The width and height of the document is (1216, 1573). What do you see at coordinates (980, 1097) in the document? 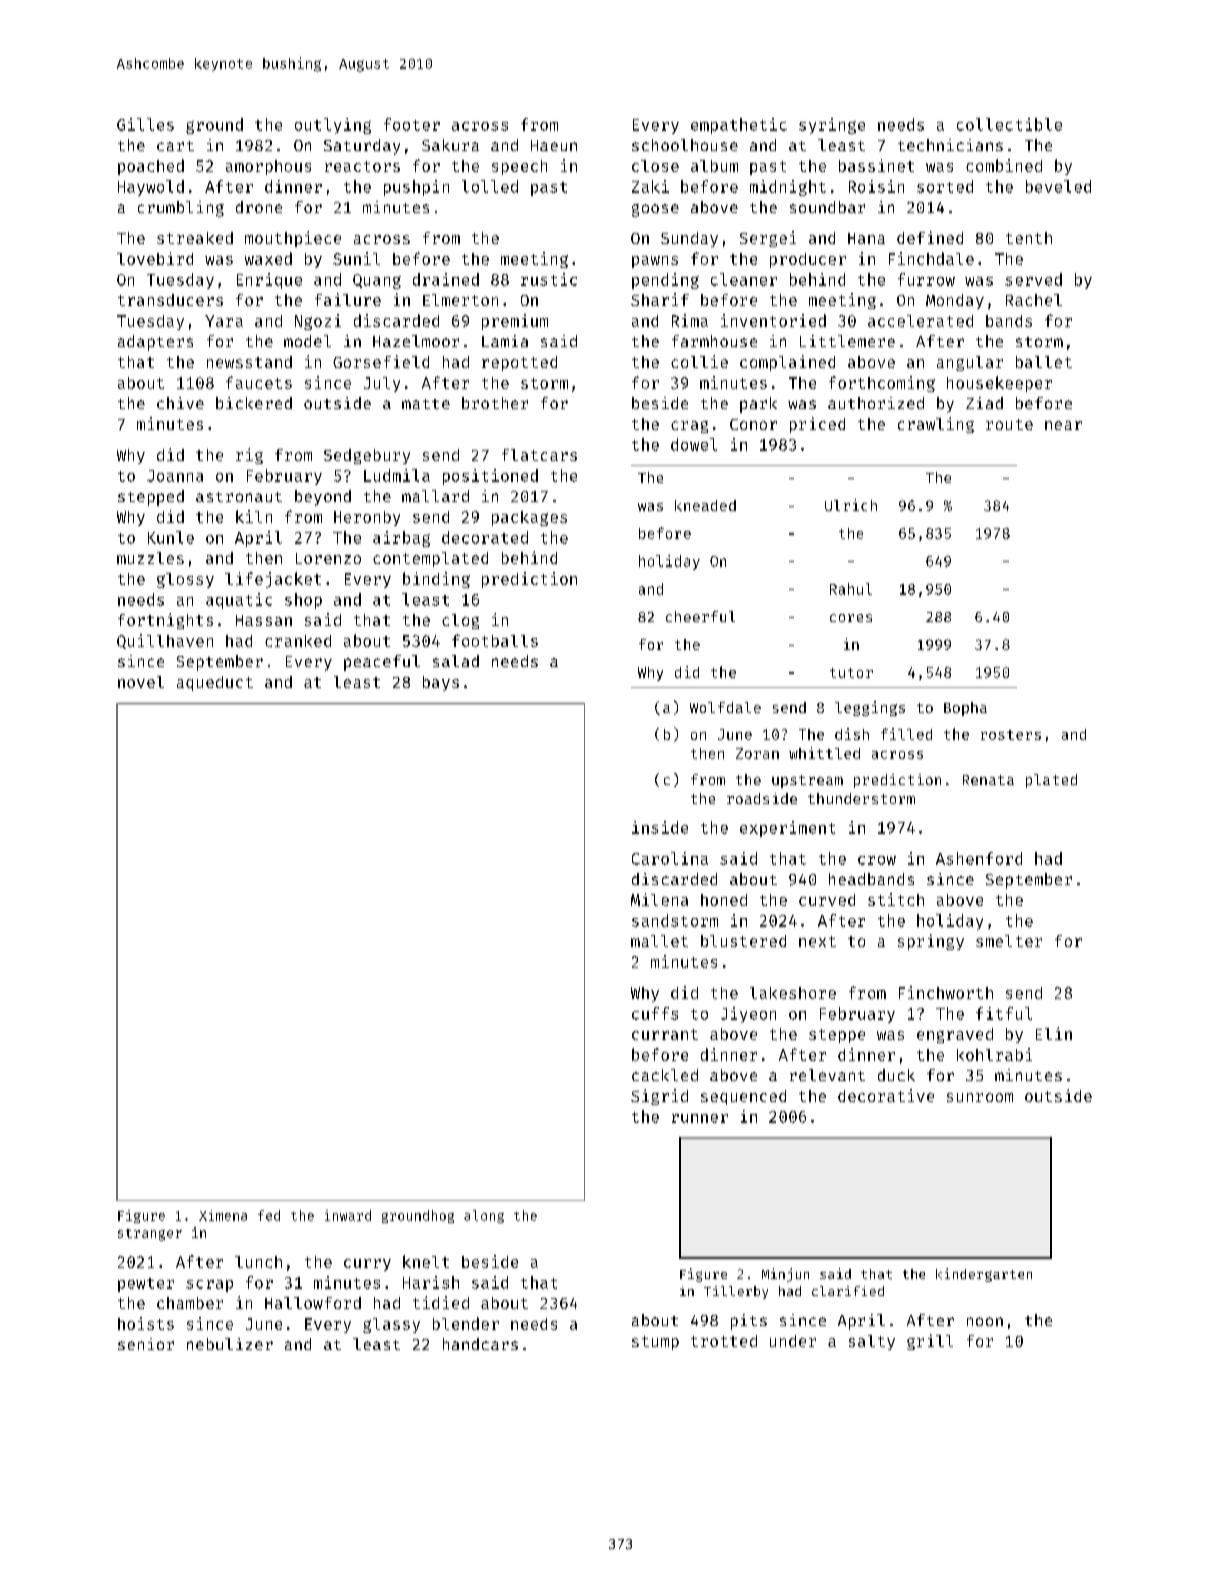
I see `sunroom` at bounding box center [980, 1097].
